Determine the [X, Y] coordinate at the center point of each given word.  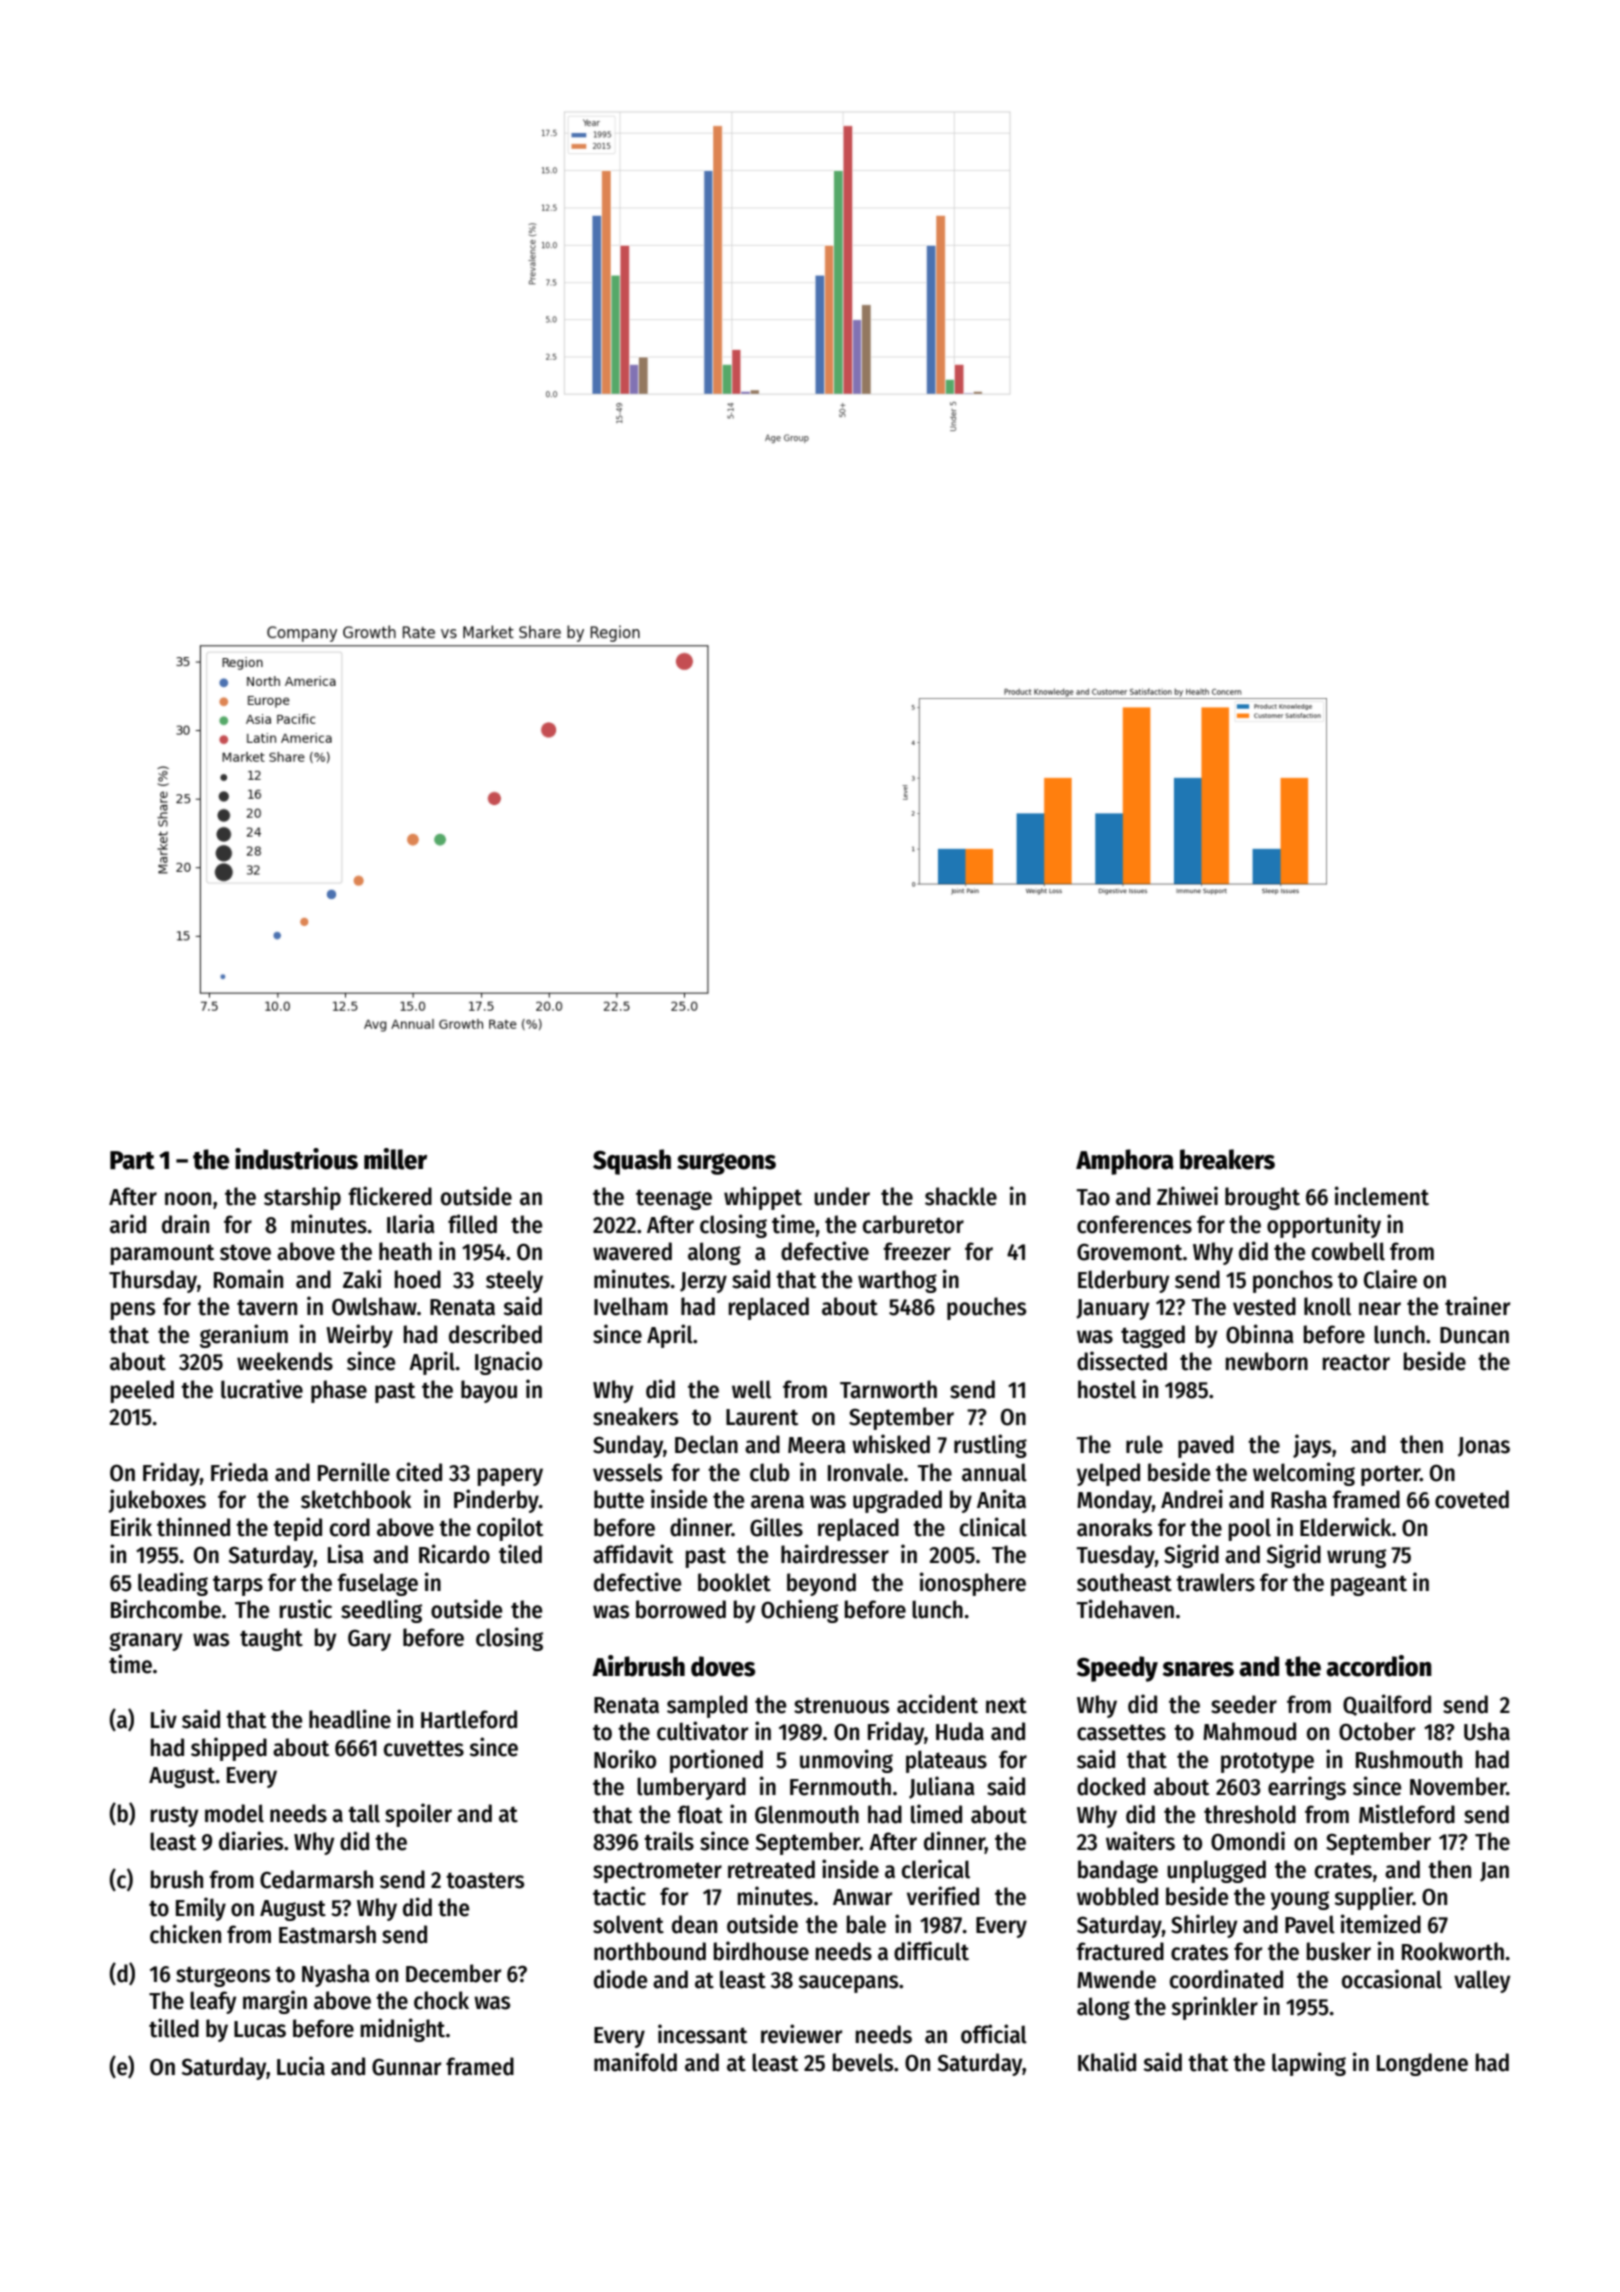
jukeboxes [157, 1501]
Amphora [1125, 1162]
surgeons [726, 1164]
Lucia [301, 2066]
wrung [1356, 1558]
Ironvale [865, 1472]
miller [395, 1159]
